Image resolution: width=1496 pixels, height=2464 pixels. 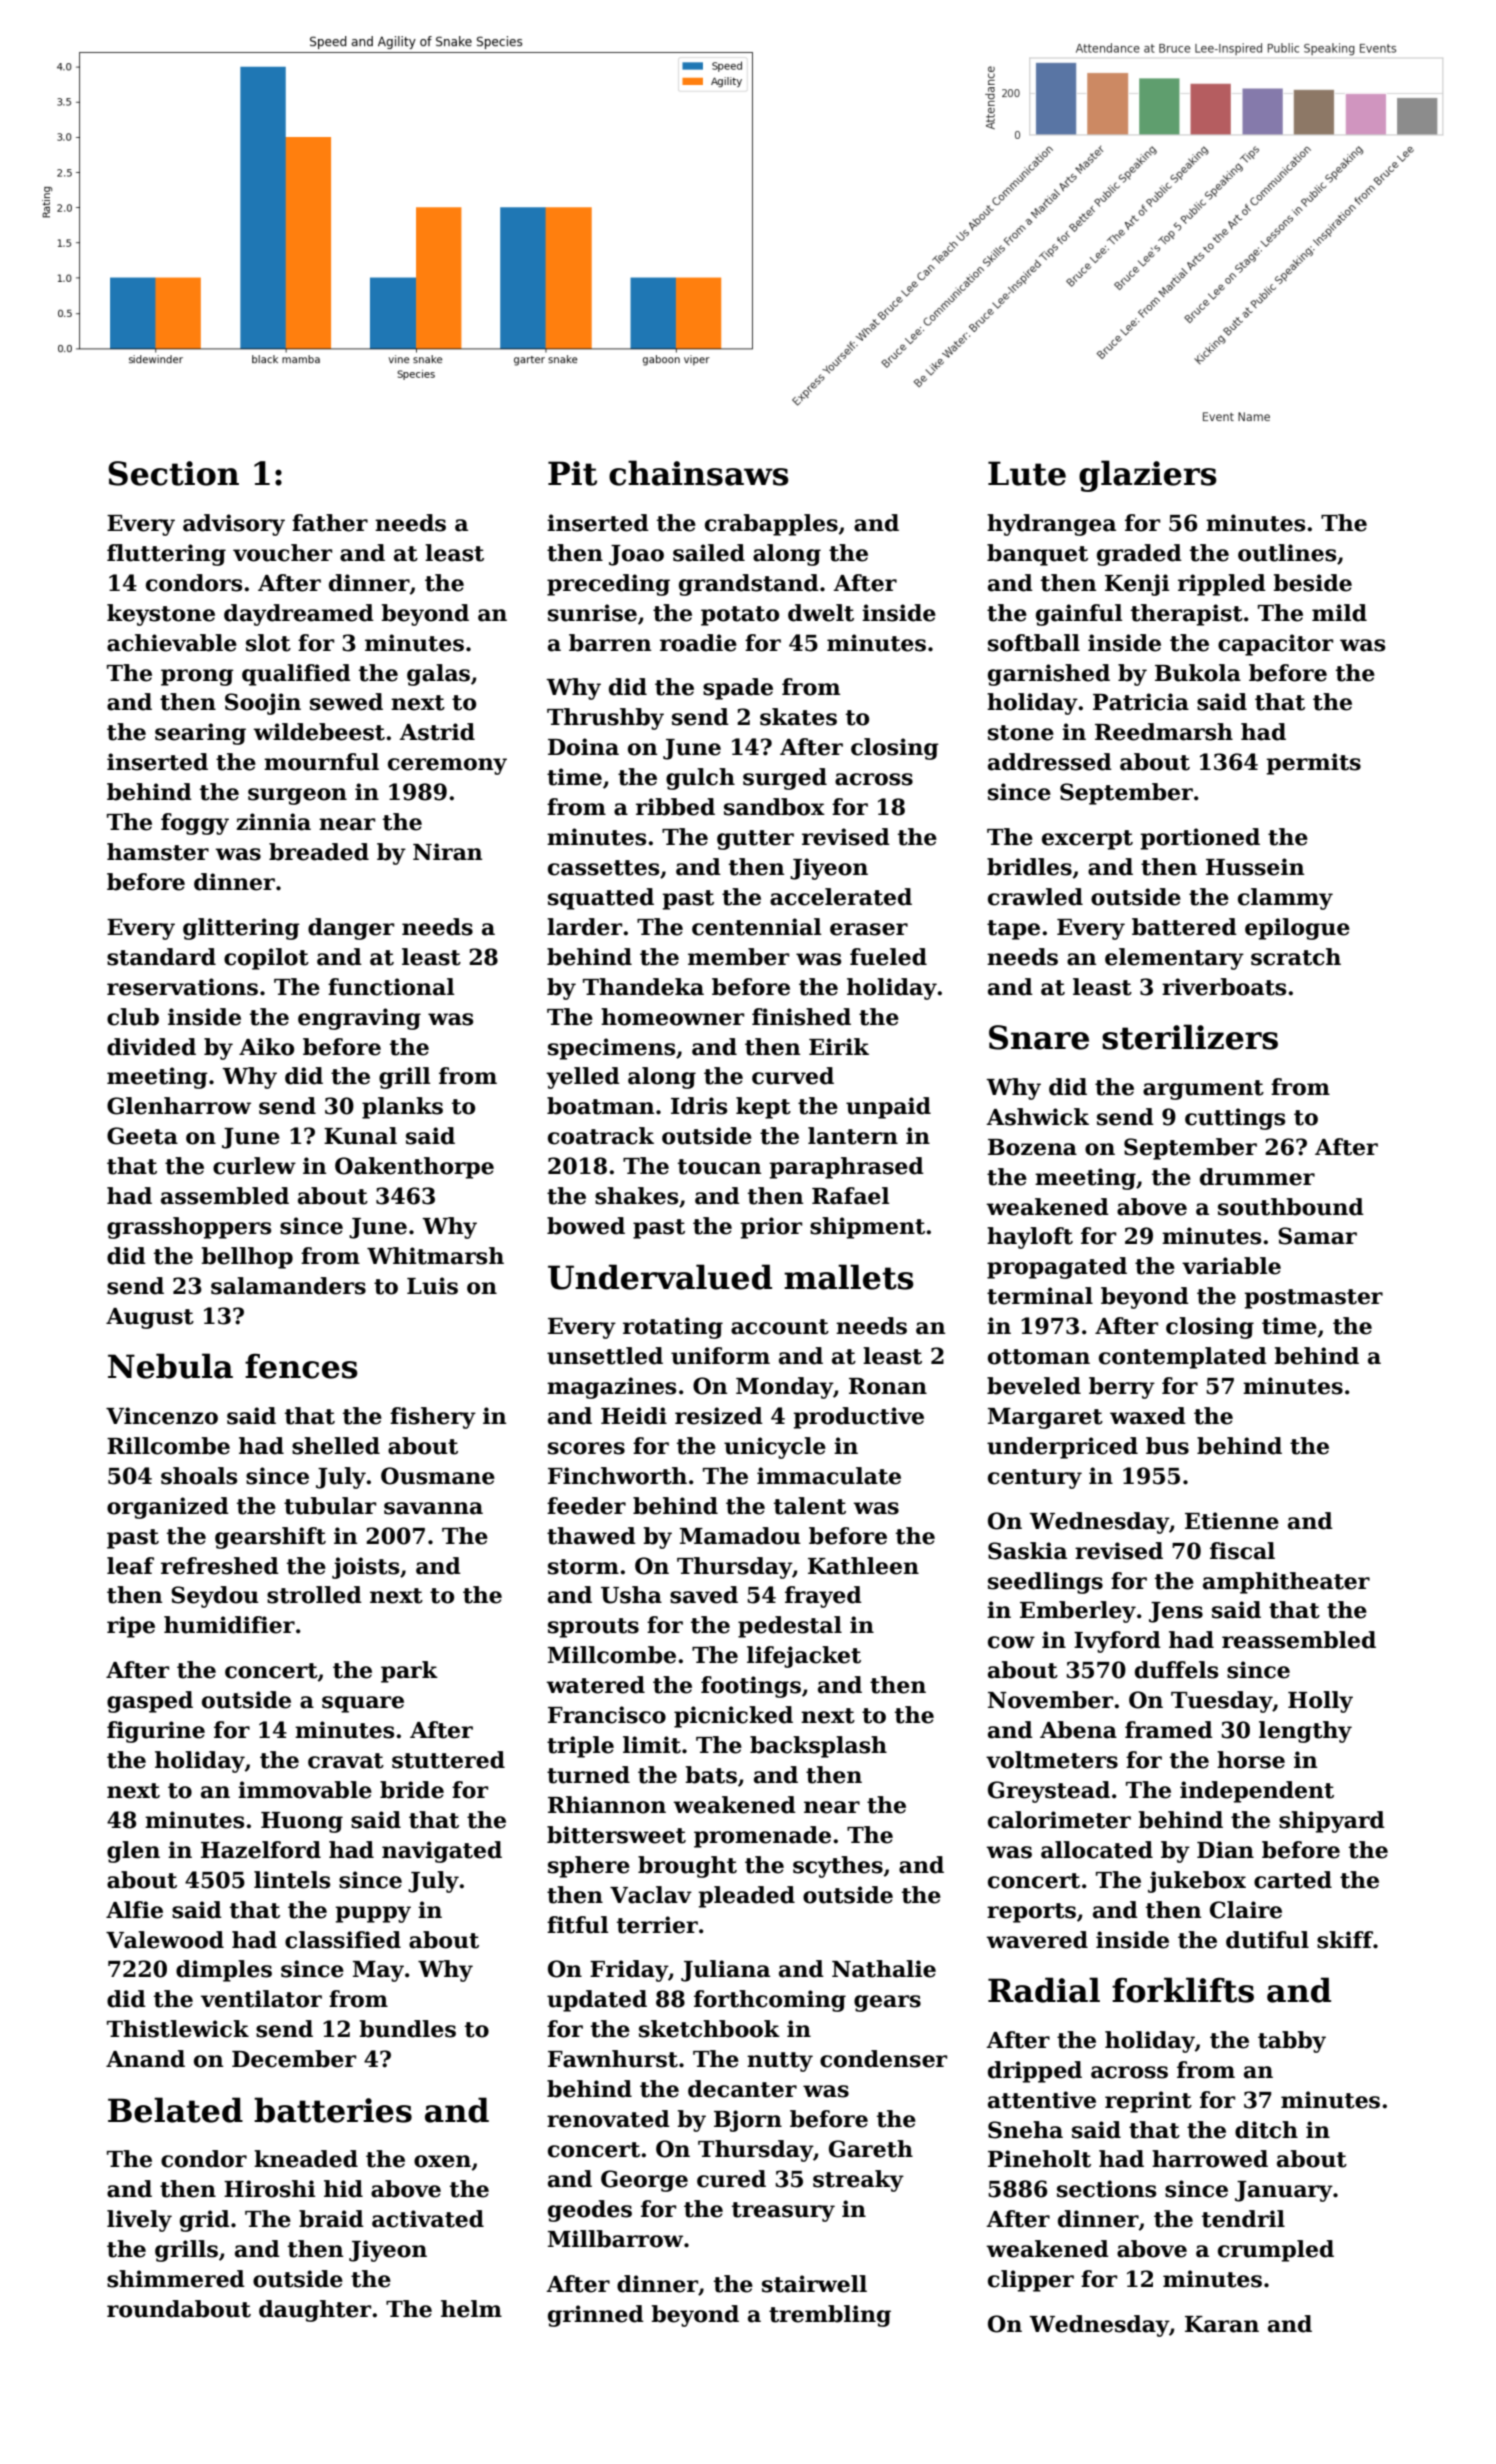 I want to click on shimmered, so click(x=176, y=2279).
